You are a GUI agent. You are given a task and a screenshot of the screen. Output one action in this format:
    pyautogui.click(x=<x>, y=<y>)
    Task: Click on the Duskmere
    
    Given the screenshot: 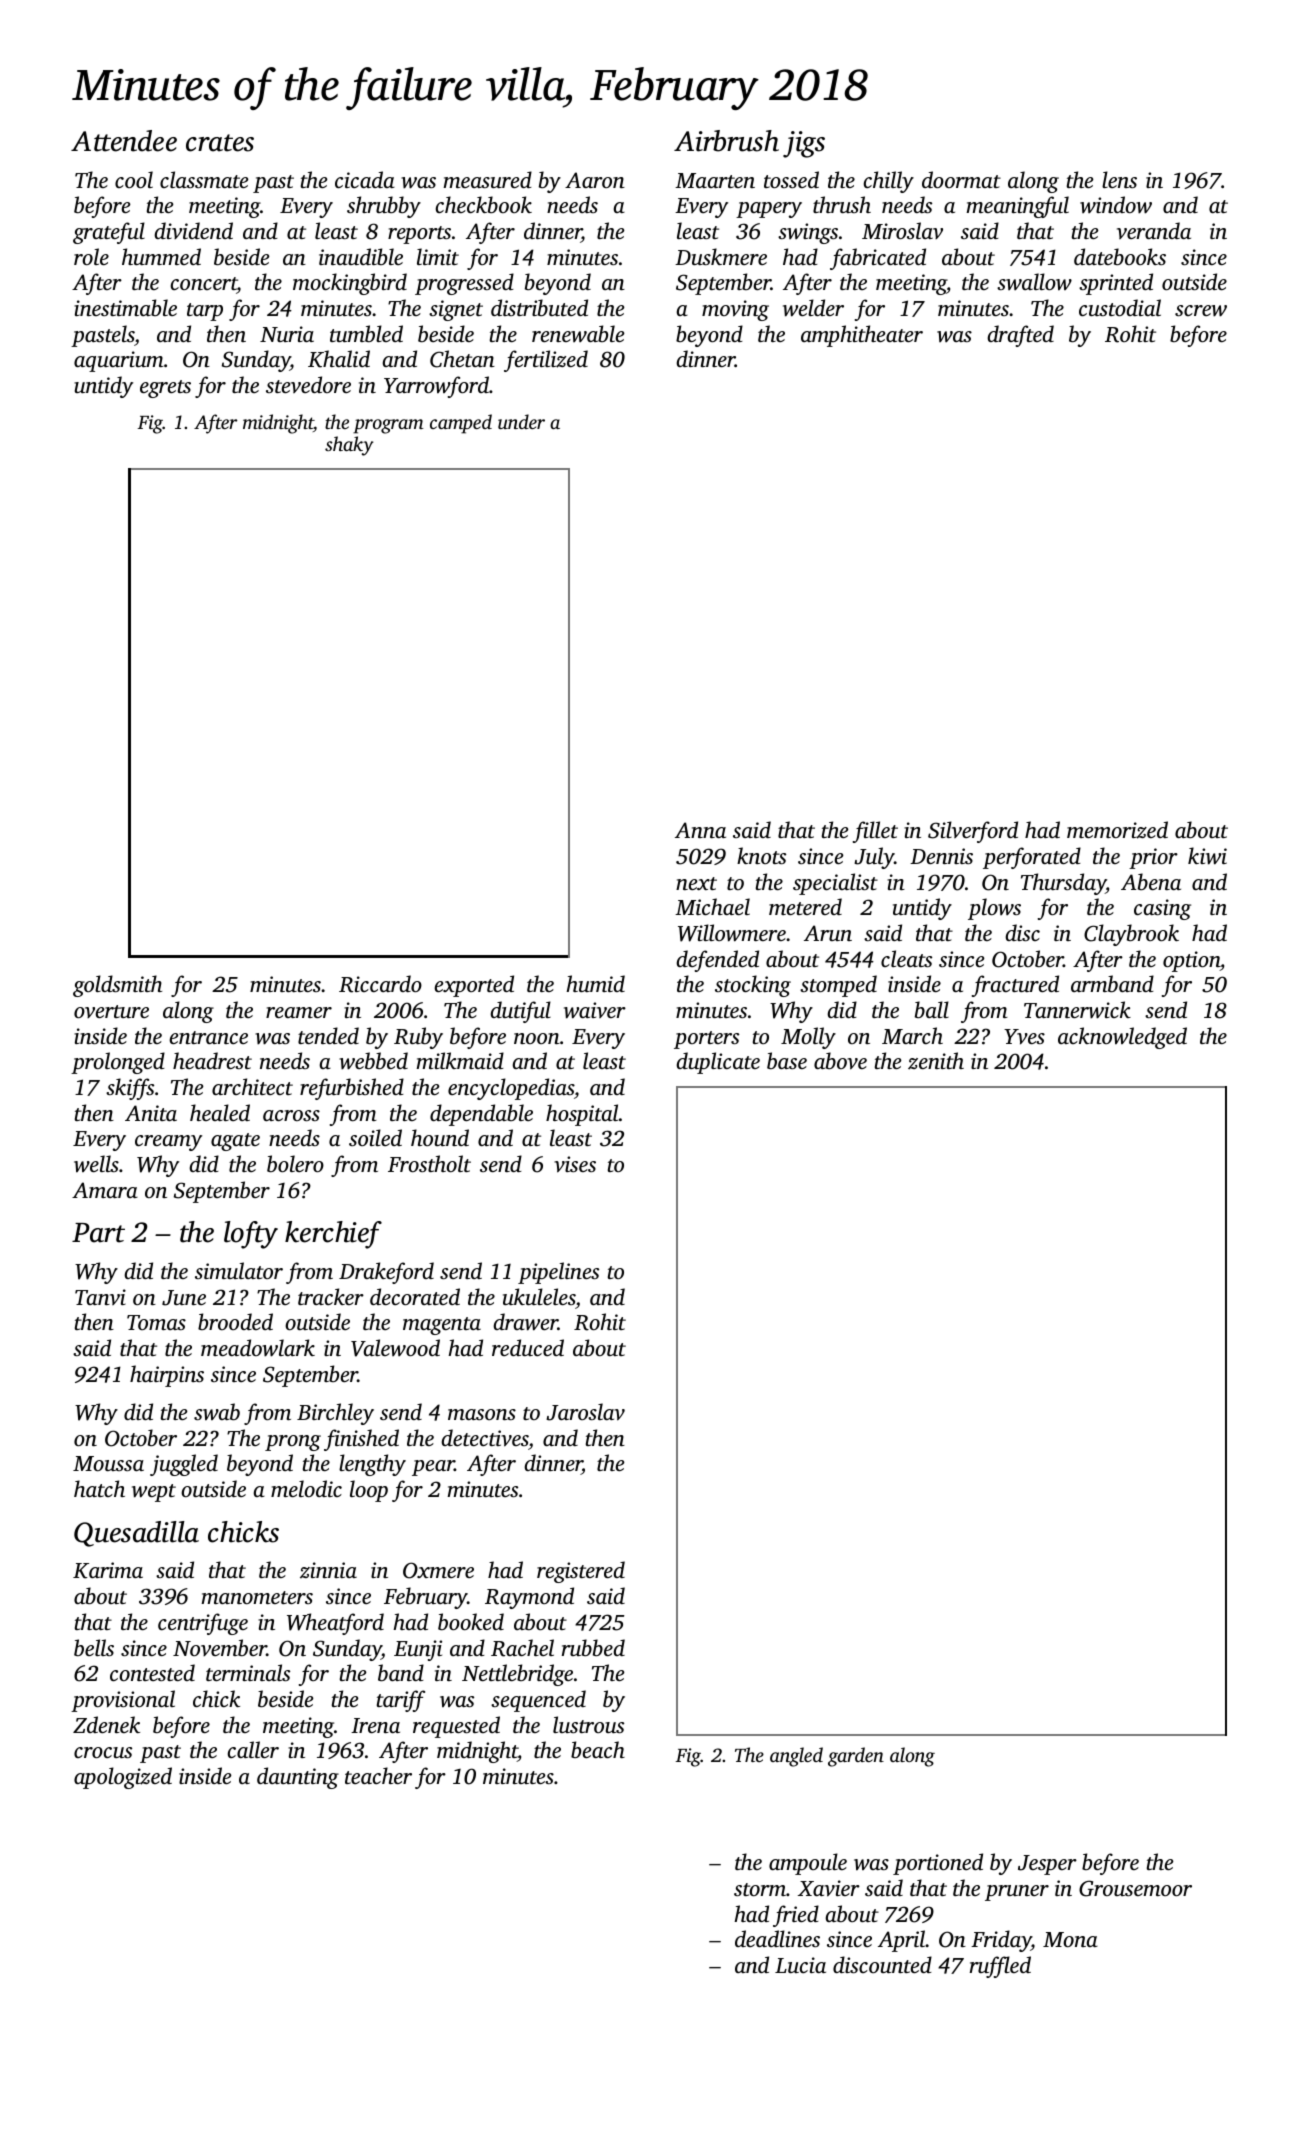 What is the action you would take?
    pyautogui.click(x=721, y=256)
